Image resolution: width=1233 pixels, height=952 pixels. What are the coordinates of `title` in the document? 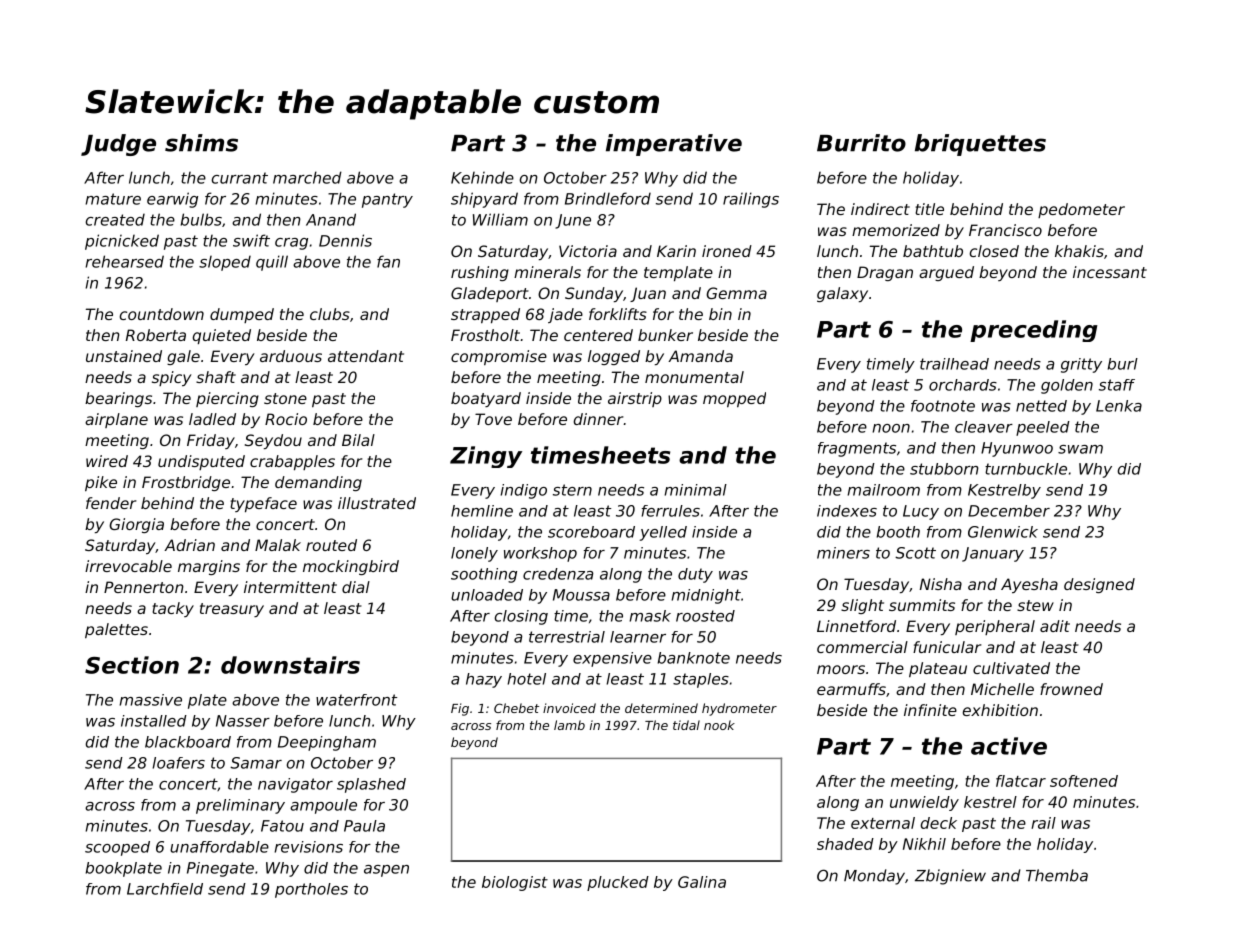 It's located at (929, 209).
